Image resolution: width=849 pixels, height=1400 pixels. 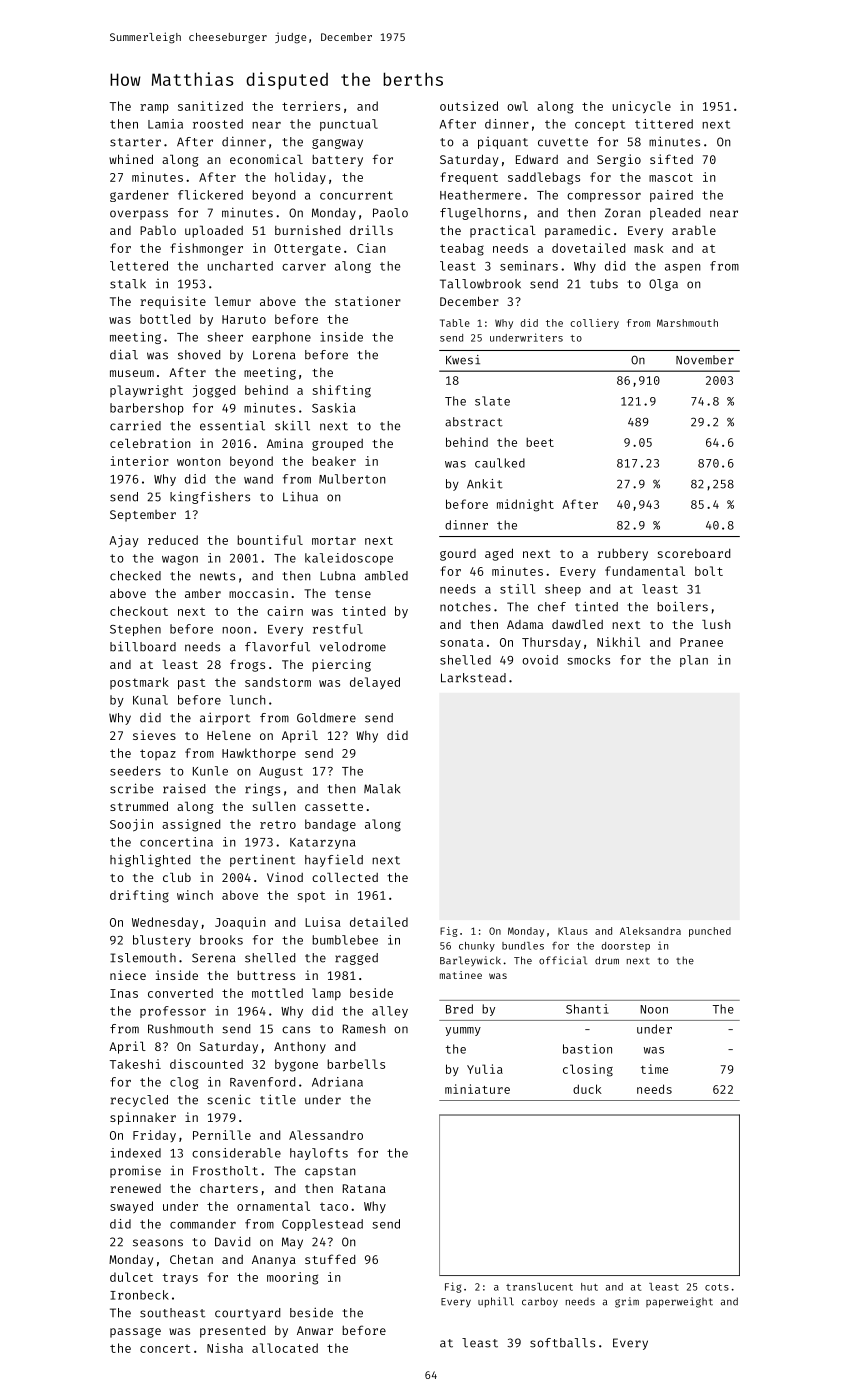 What do you see at coordinates (562, 1343) in the screenshot?
I see `softballs` at bounding box center [562, 1343].
